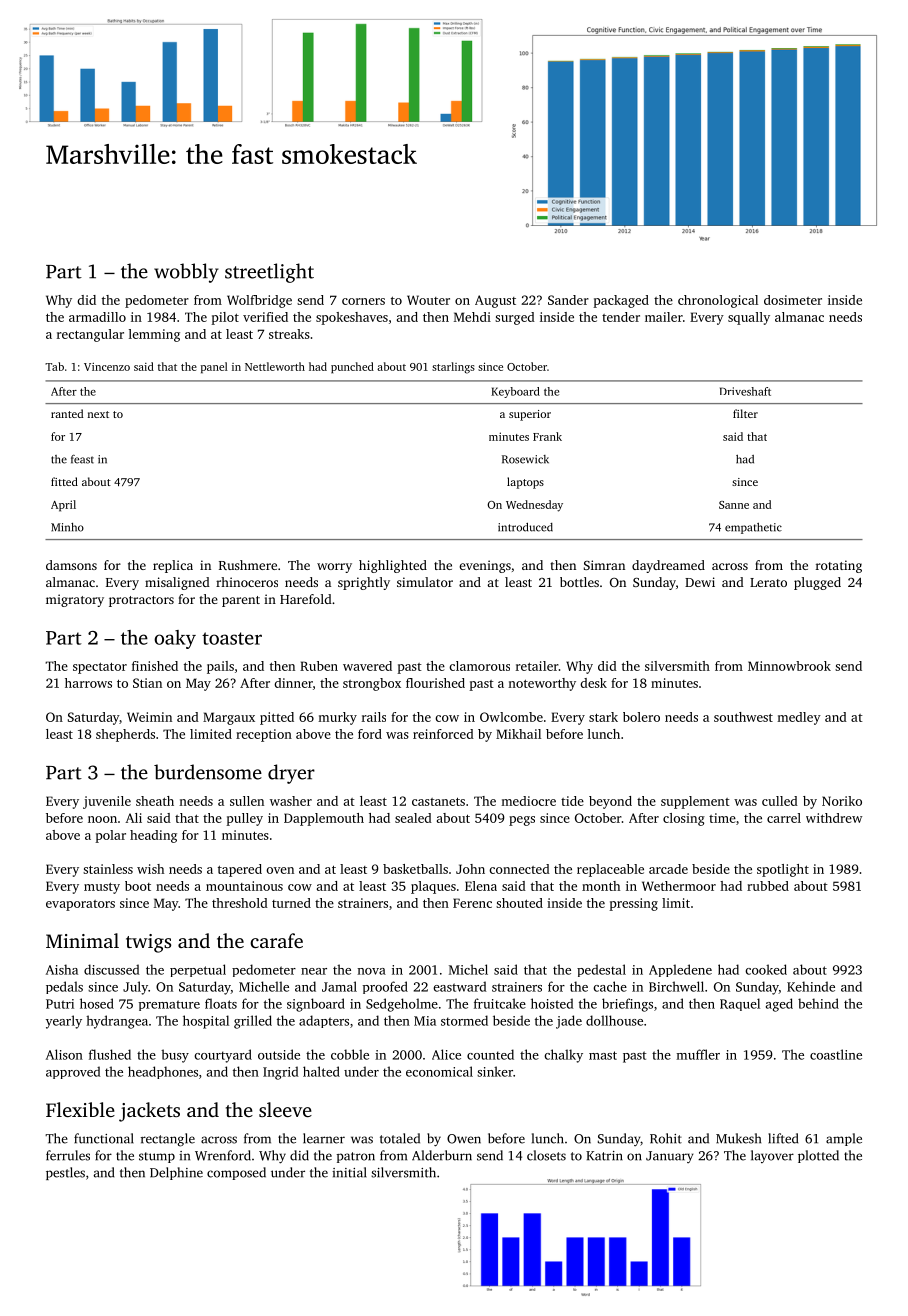 This image has height=1316, width=908. I want to click on tender, so click(621, 317).
